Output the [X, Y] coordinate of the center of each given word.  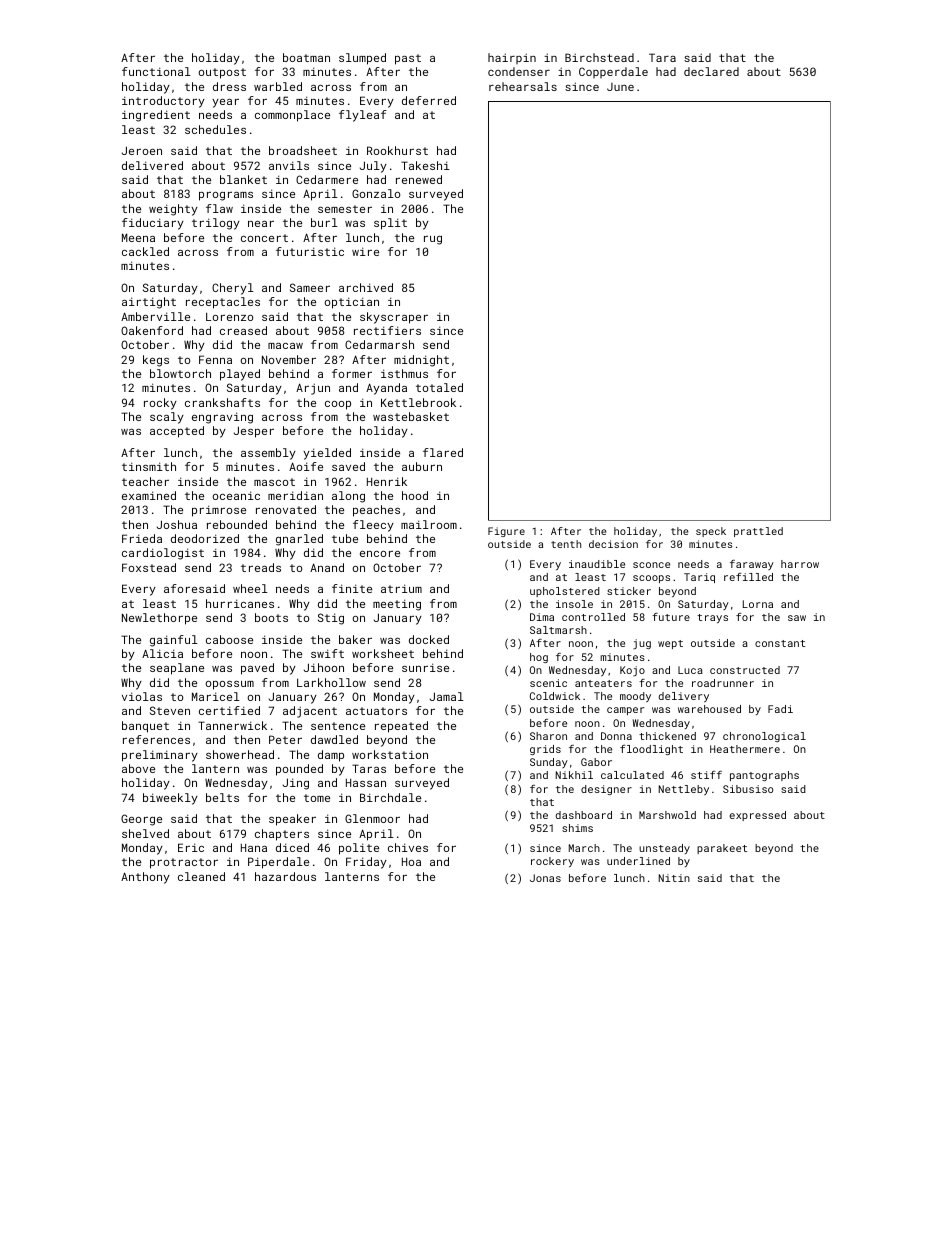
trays [712, 618]
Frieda [142, 538]
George [141, 820]
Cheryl [233, 289]
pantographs [764, 776]
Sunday [549, 763]
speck [711, 532]
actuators [376, 711]
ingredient [156, 116]
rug [433, 240]
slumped [362, 59]
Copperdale [613, 72]
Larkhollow [331, 682]
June [620, 87]
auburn [422, 466]
